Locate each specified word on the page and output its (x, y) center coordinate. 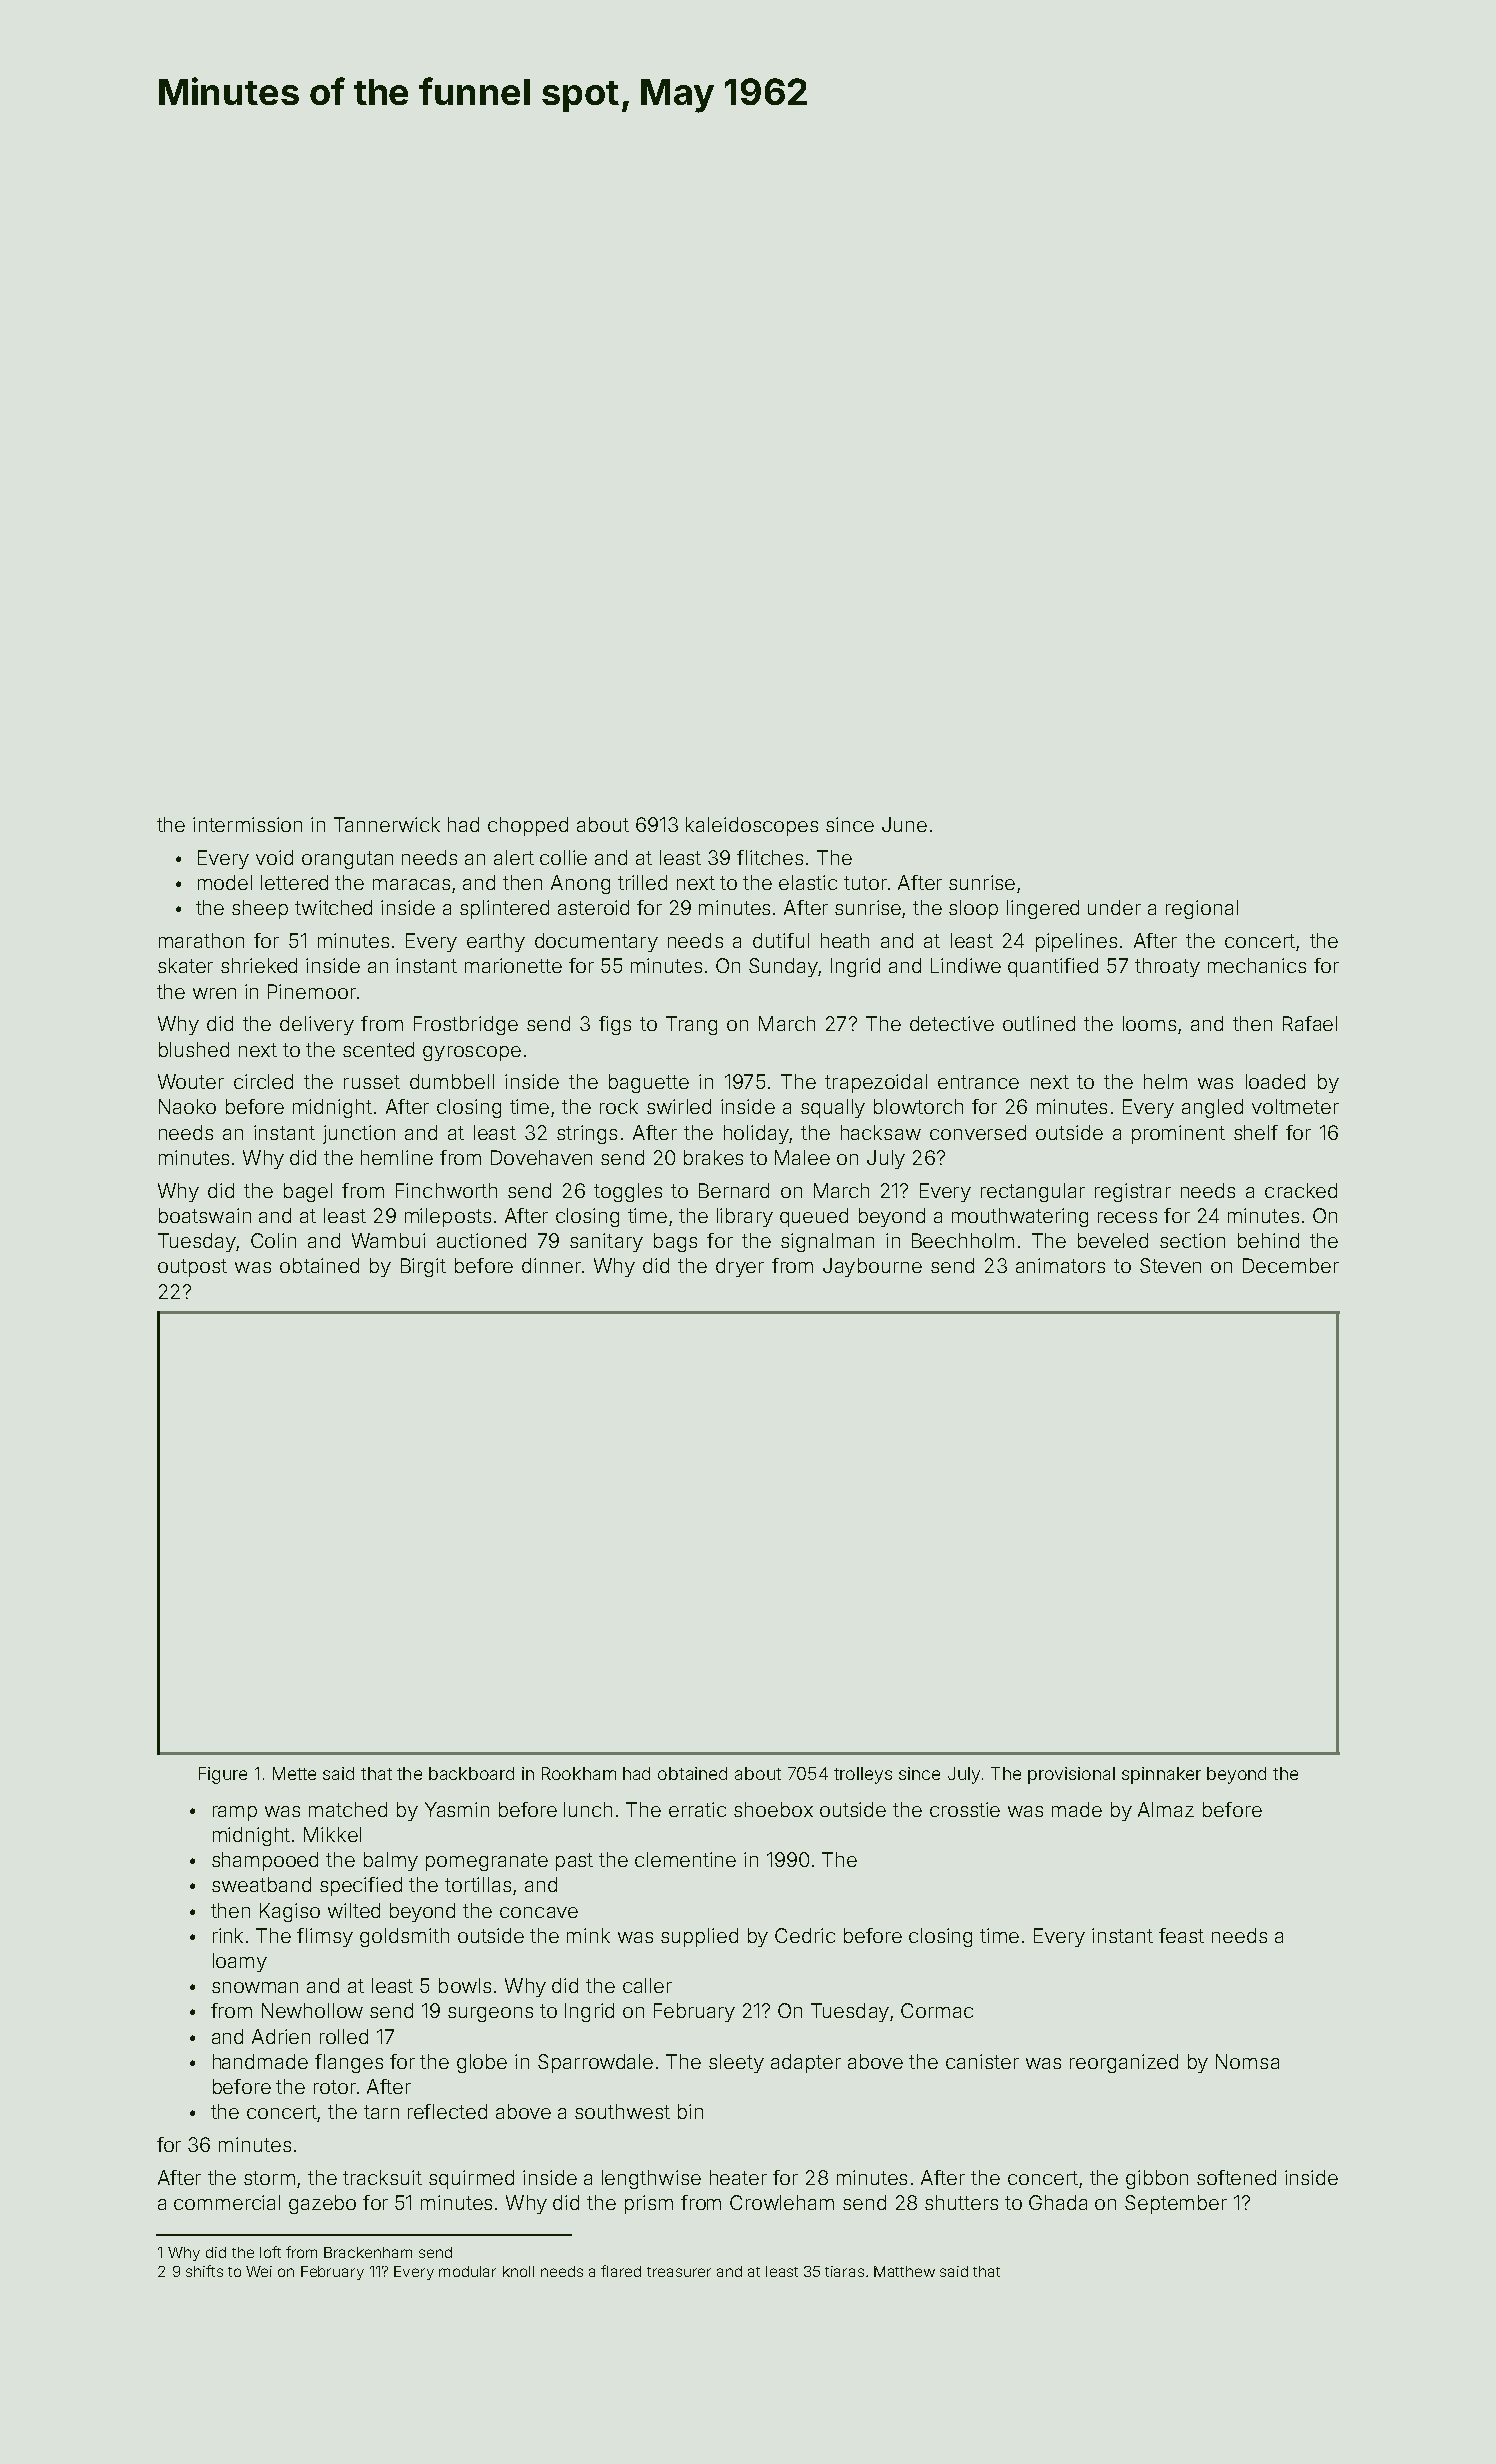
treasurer (679, 2272)
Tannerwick (387, 824)
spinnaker (1161, 1775)
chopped (528, 826)
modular (467, 2271)
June (904, 824)
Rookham (579, 1773)
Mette (294, 1773)
